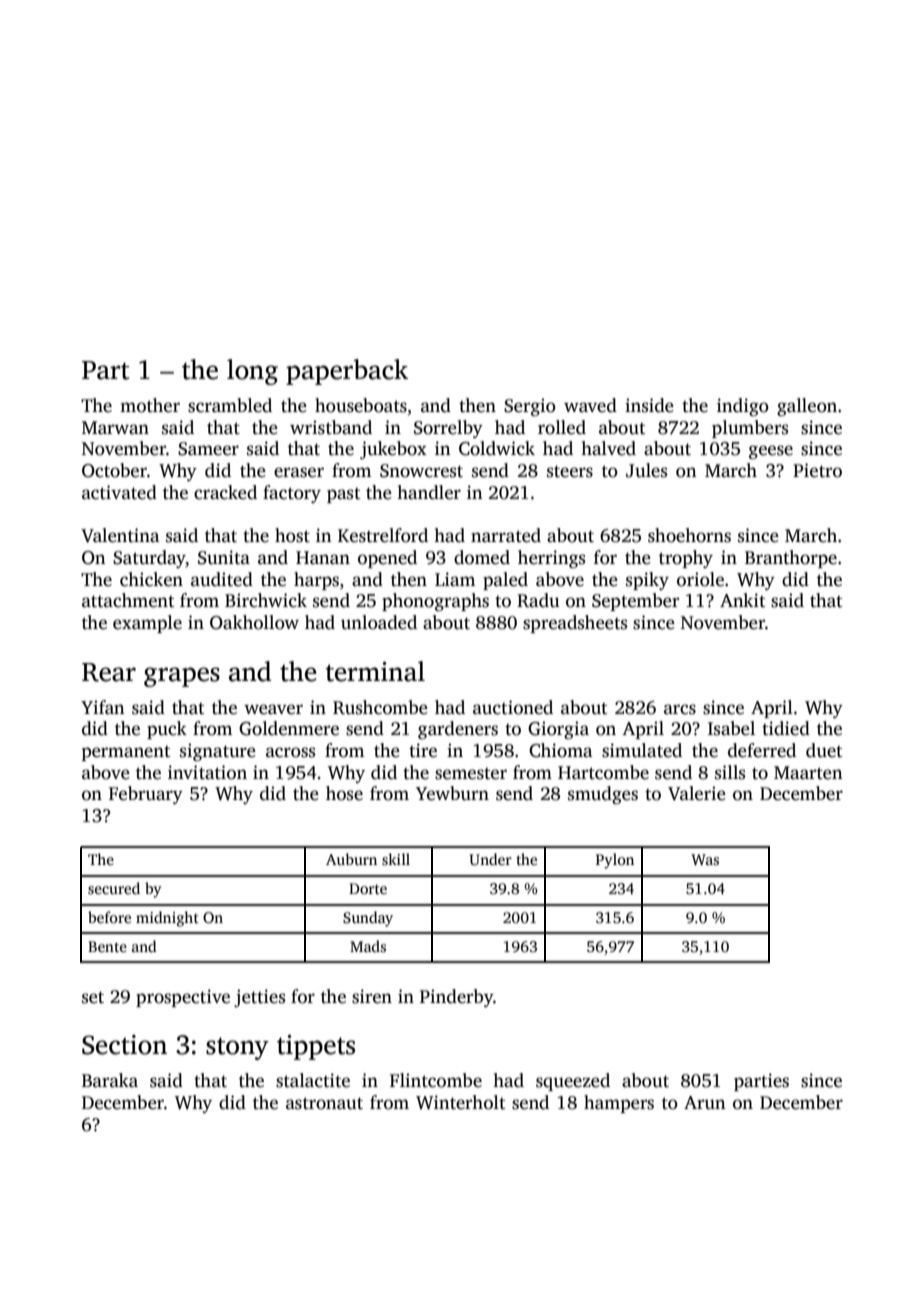 This screenshot has height=1311, width=924. Describe the element at coordinates (167, 730) in the screenshot. I see `puck` at that location.
